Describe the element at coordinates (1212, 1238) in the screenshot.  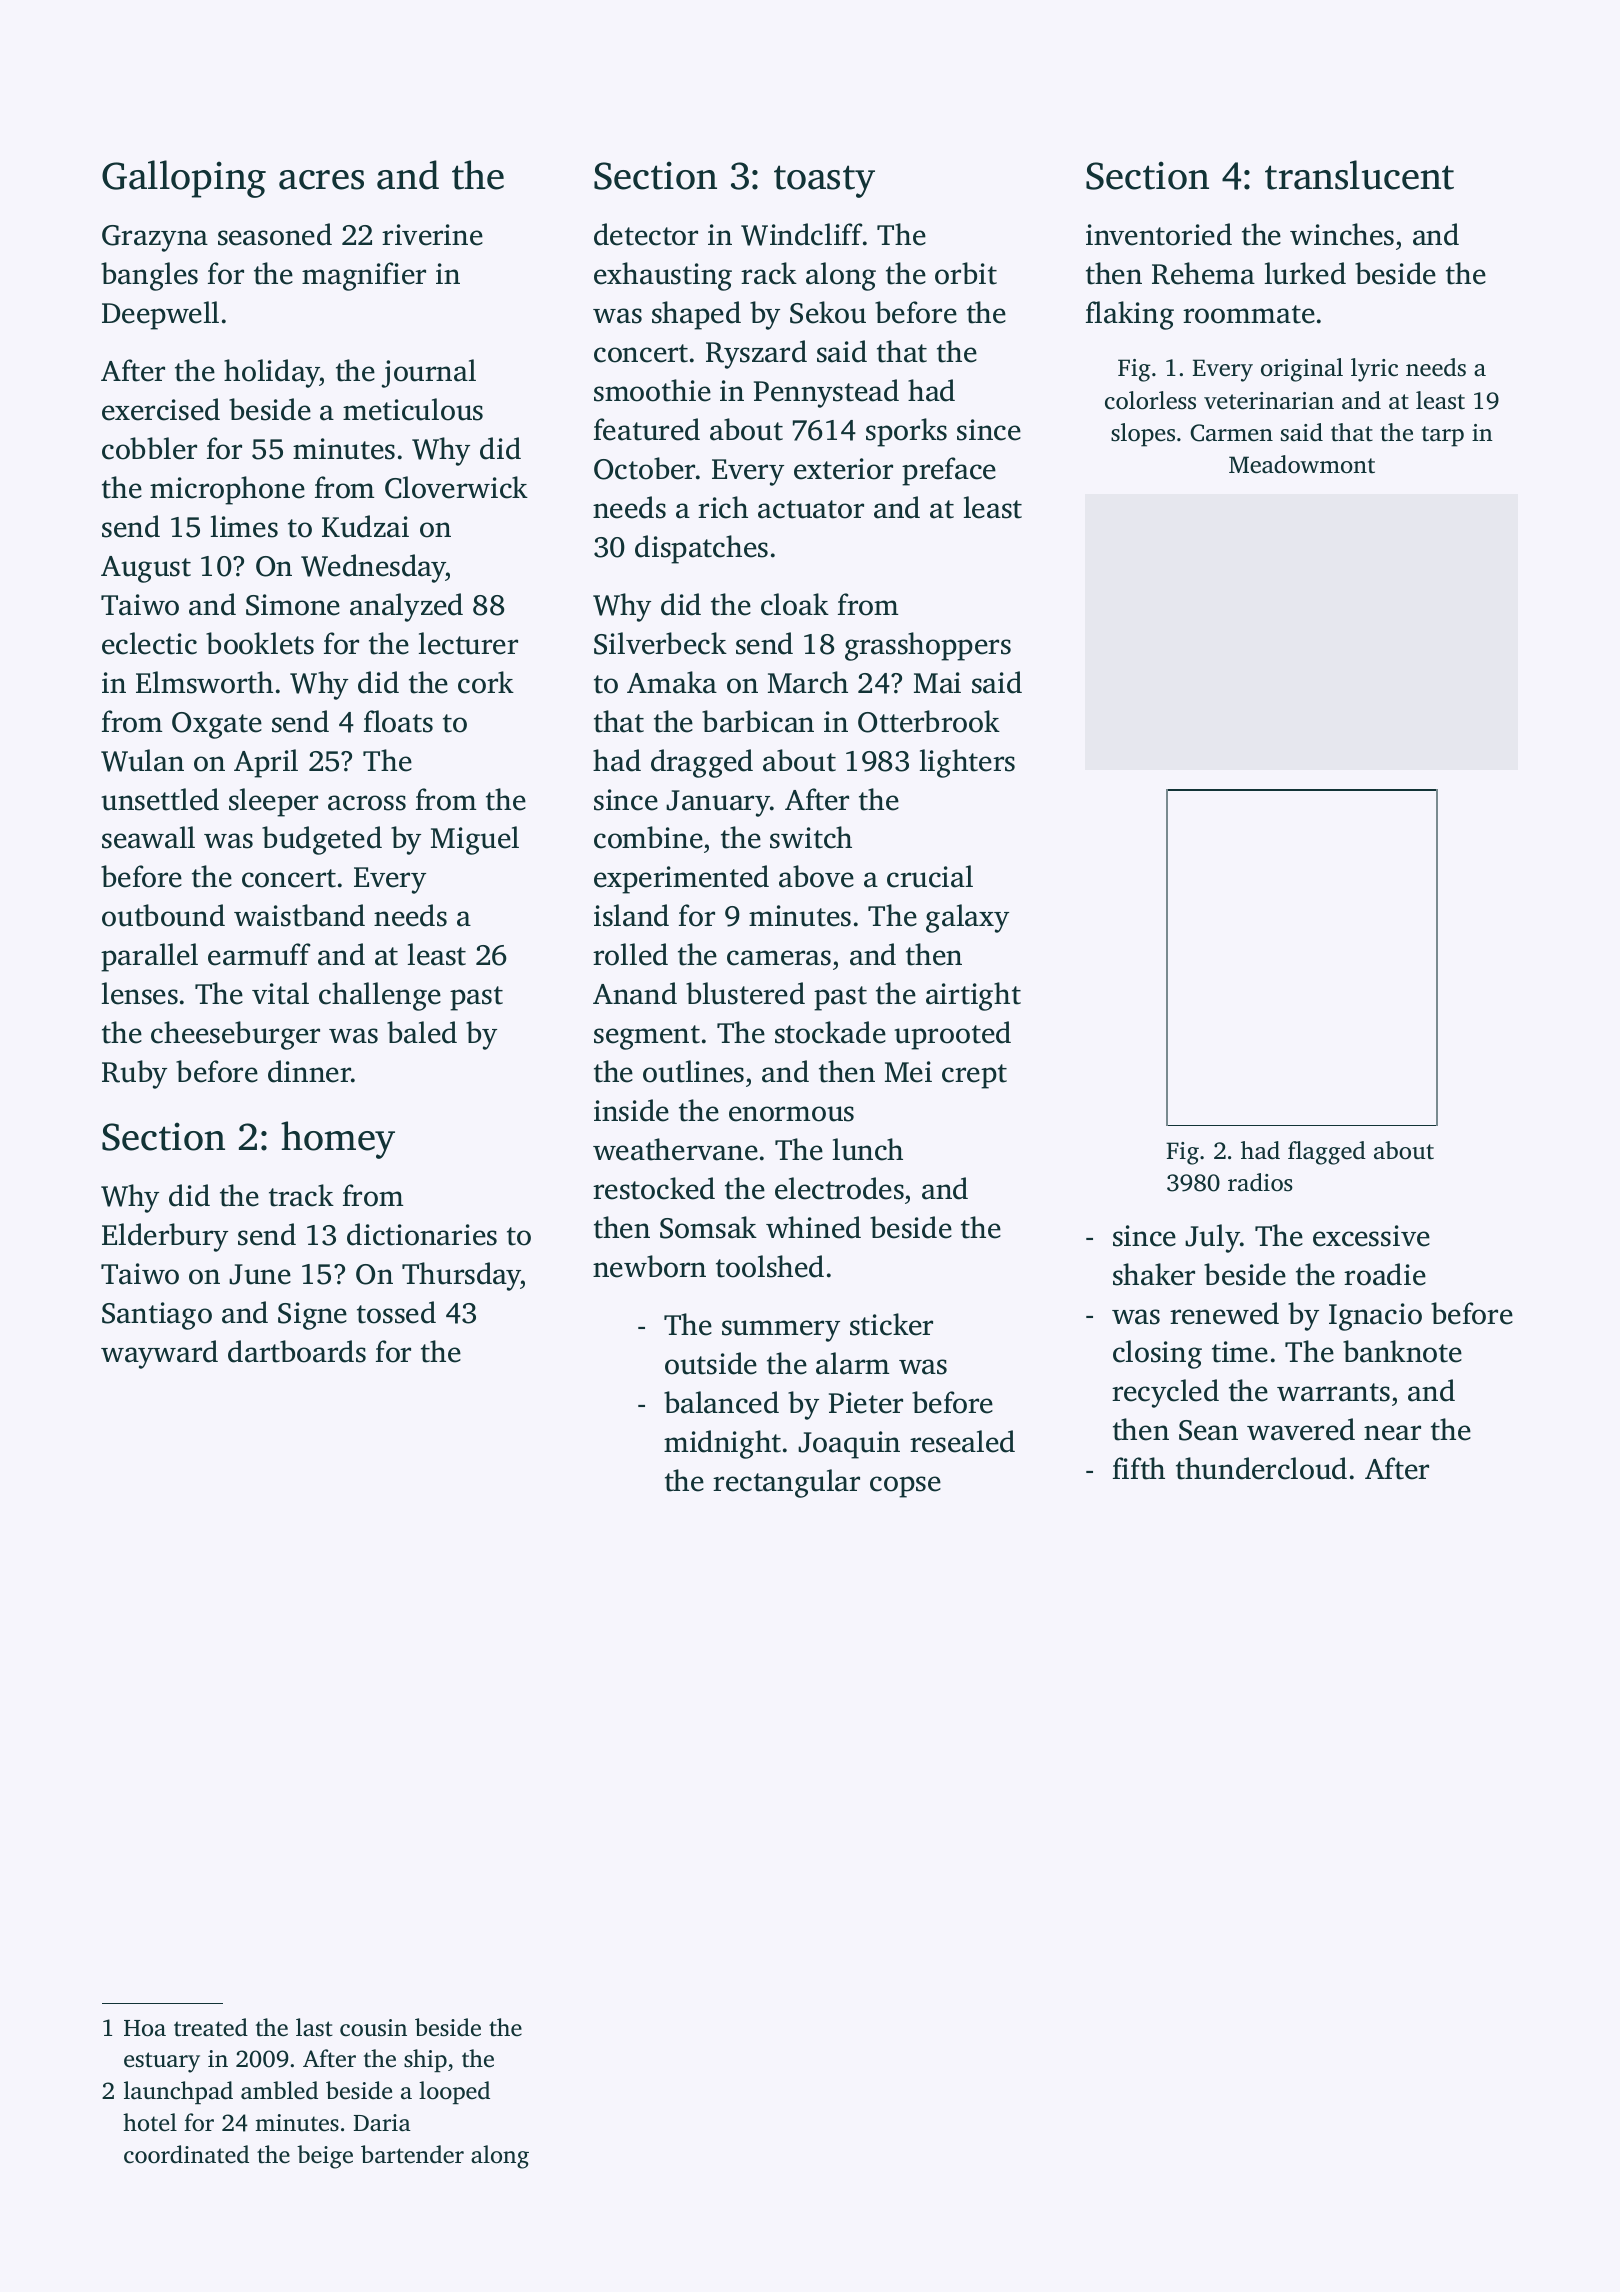
I see `July` at that location.
